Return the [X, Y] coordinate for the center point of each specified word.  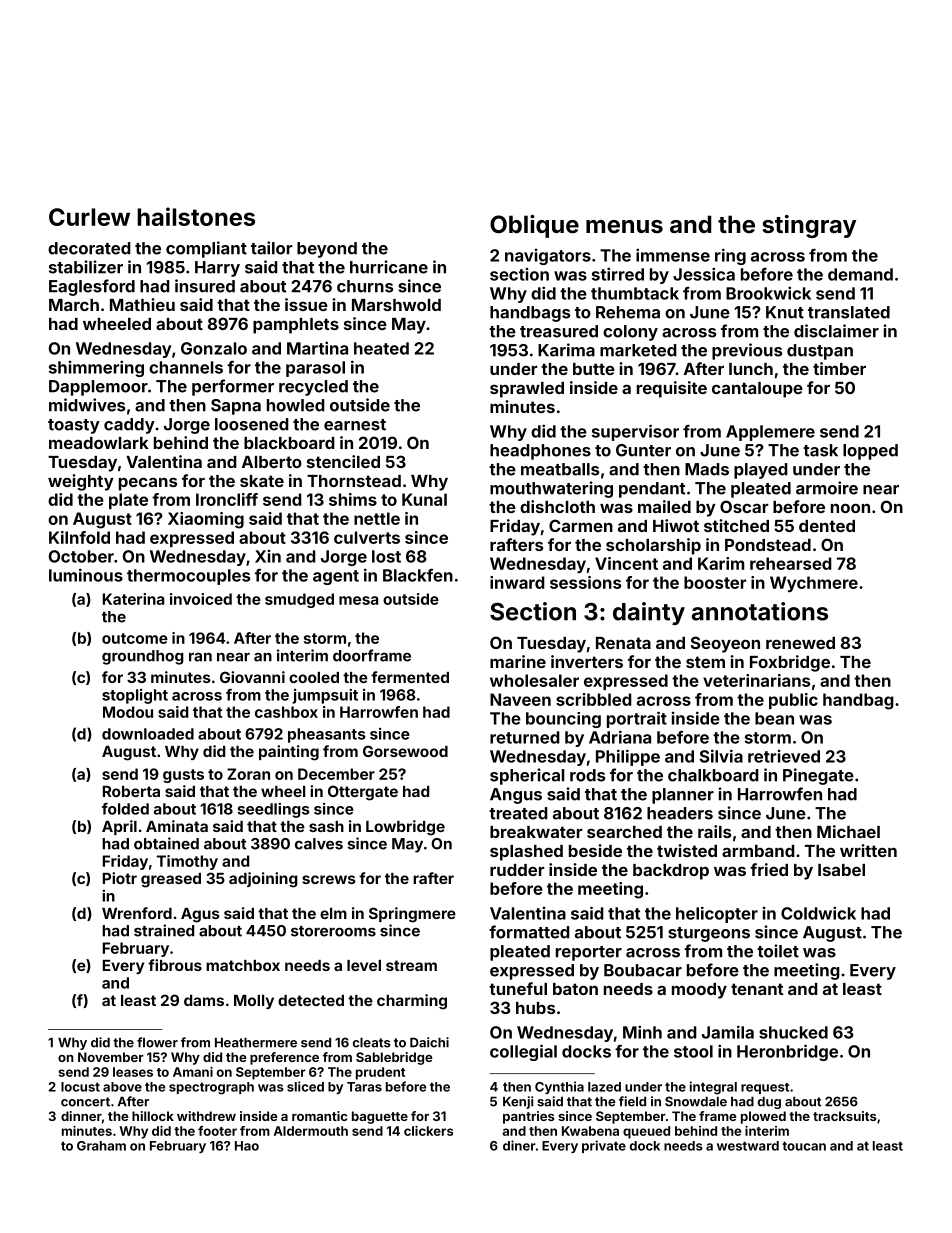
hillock [153, 1116]
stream [411, 965]
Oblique [534, 226]
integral [713, 1088]
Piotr [120, 878]
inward [517, 582]
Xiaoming [206, 520]
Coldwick [818, 913]
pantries [529, 1117]
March [74, 305]
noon [850, 508]
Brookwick [768, 293]
